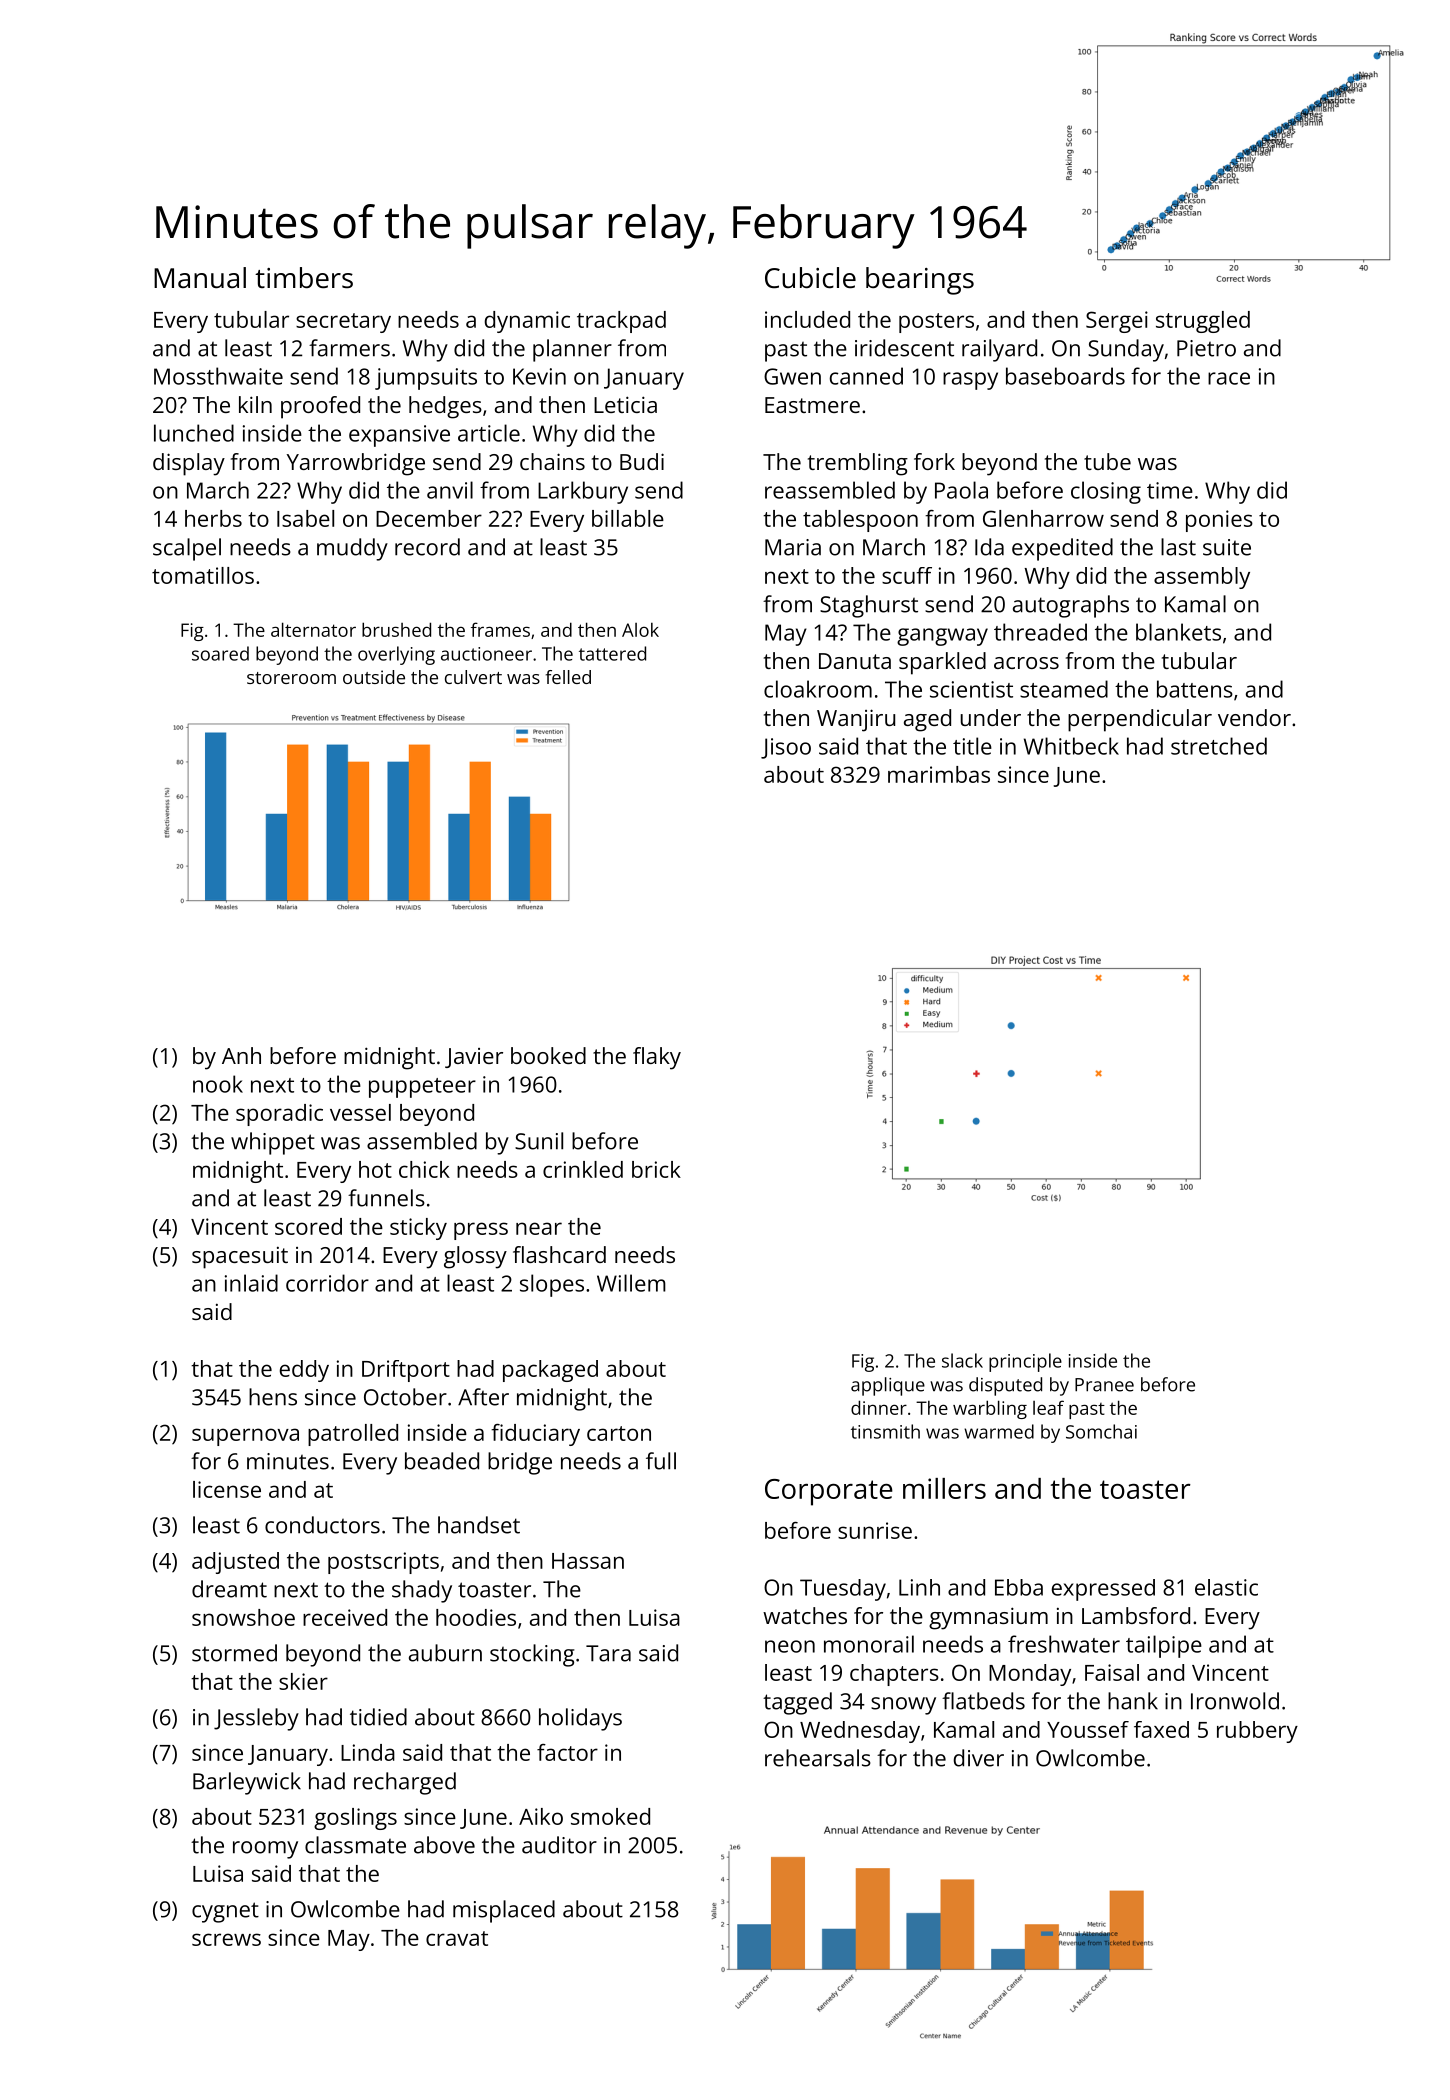  I want to click on billable, so click(628, 518).
